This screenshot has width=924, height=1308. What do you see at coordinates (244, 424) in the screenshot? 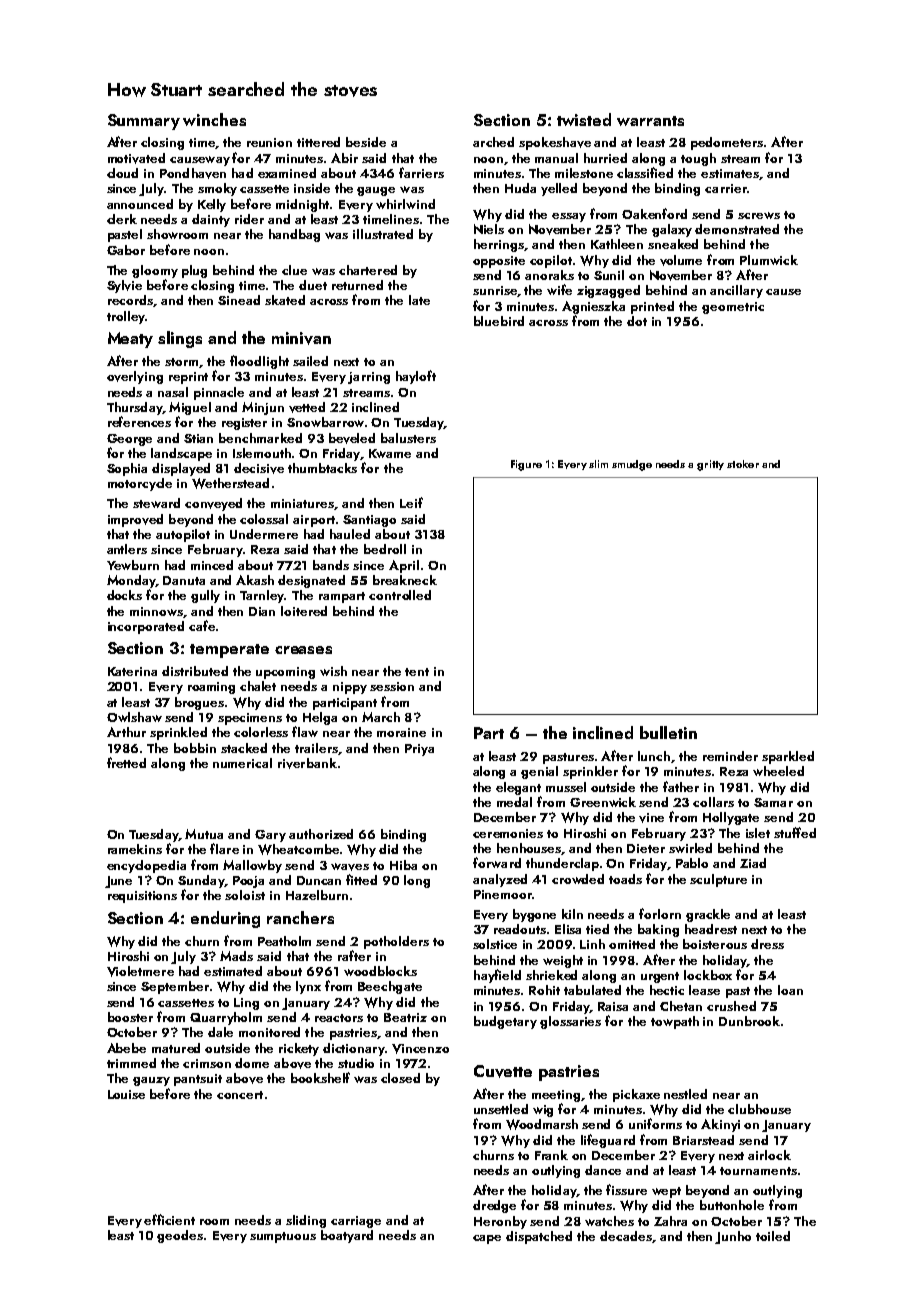
I see `register` at bounding box center [244, 424].
